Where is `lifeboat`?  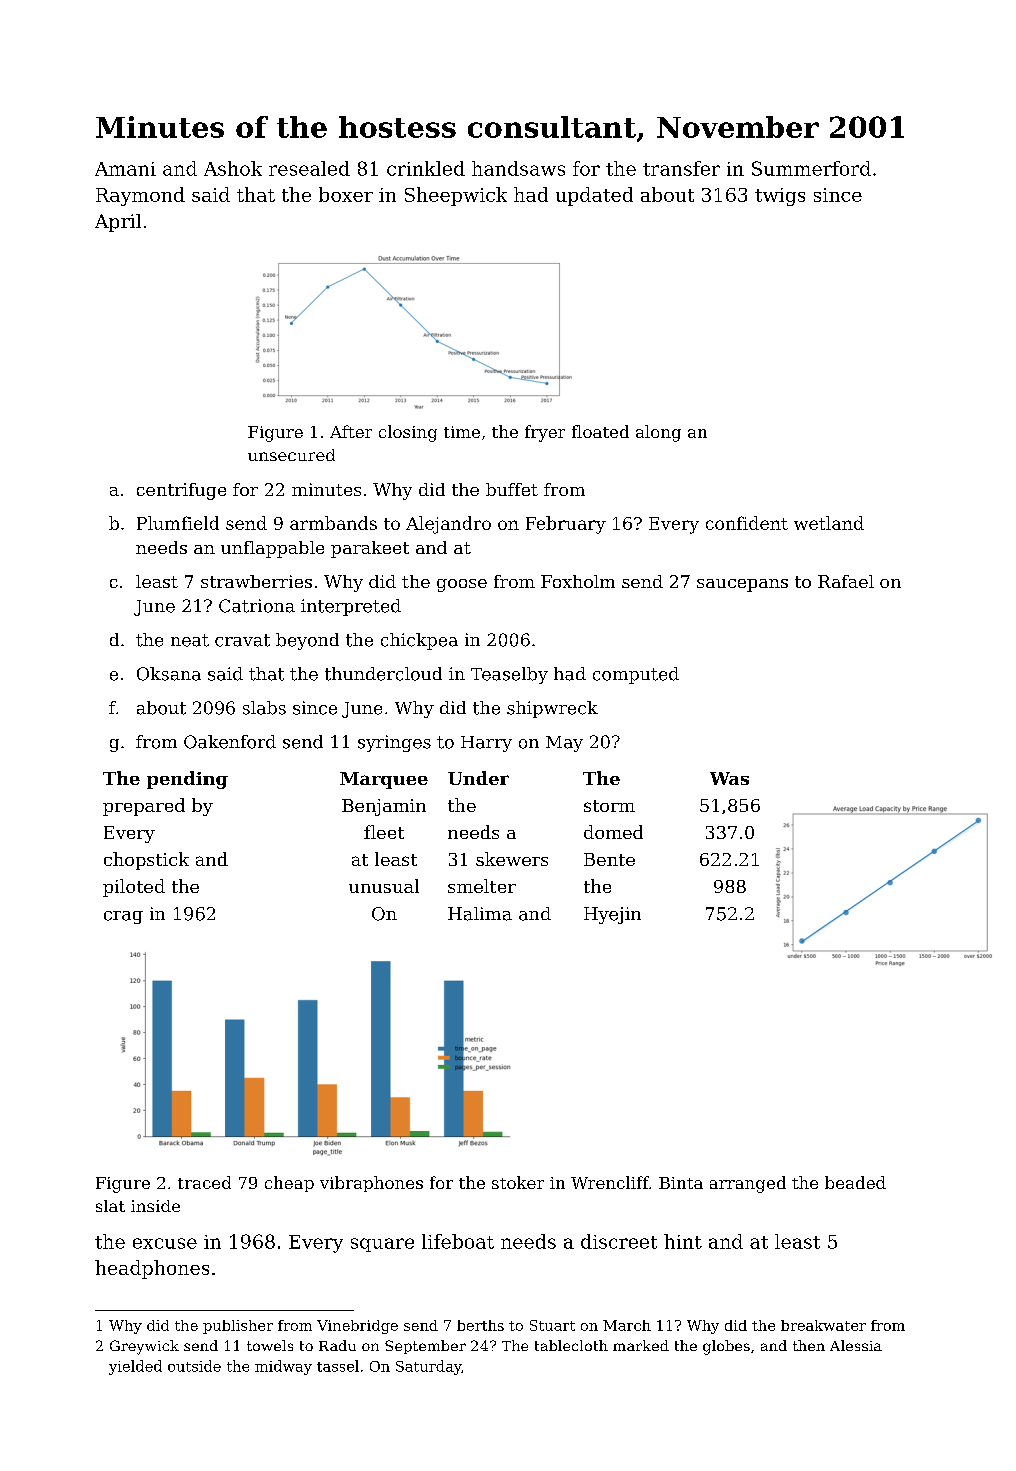 lifeboat is located at coordinates (458, 1241).
